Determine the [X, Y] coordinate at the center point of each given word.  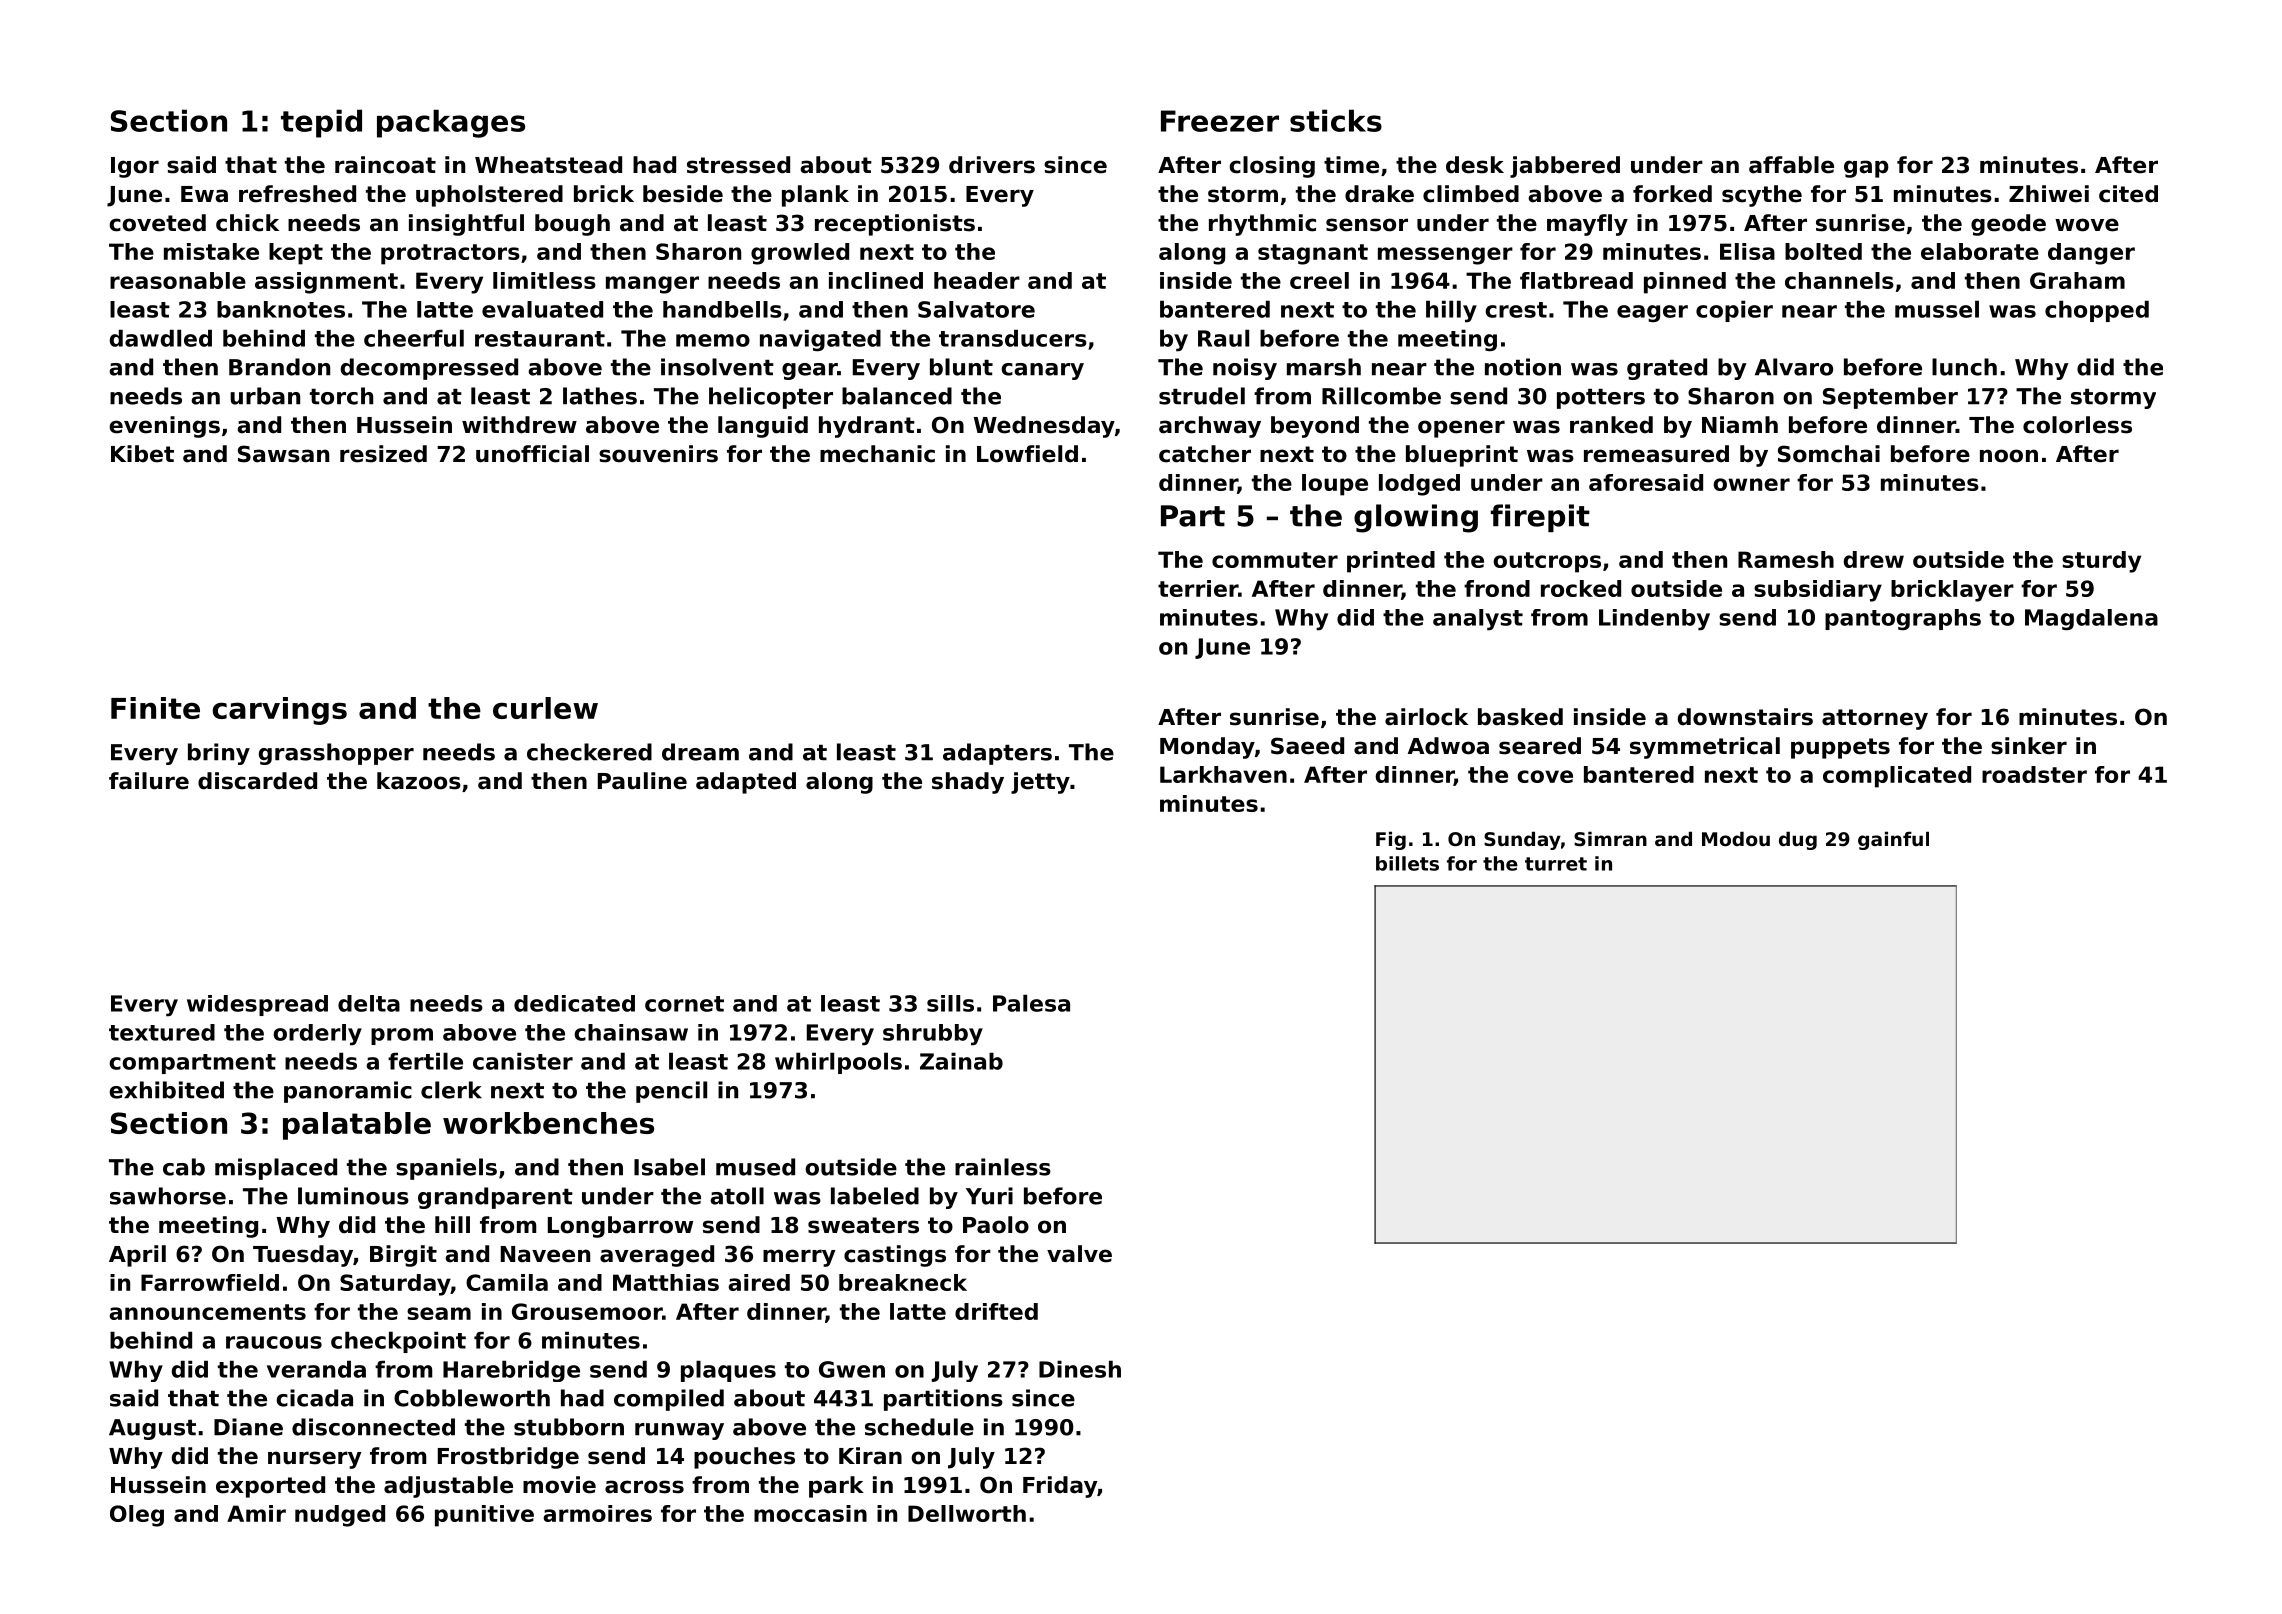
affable [1791, 165]
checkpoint [398, 1342]
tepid [321, 123]
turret [1556, 864]
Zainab [961, 1061]
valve [1079, 1254]
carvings [280, 711]
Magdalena [2091, 619]
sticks [1336, 120]
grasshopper [336, 754]
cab [184, 1167]
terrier [1198, 588]
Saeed [1307, 746]
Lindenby [1654, 620]
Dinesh [1080, 1369]
